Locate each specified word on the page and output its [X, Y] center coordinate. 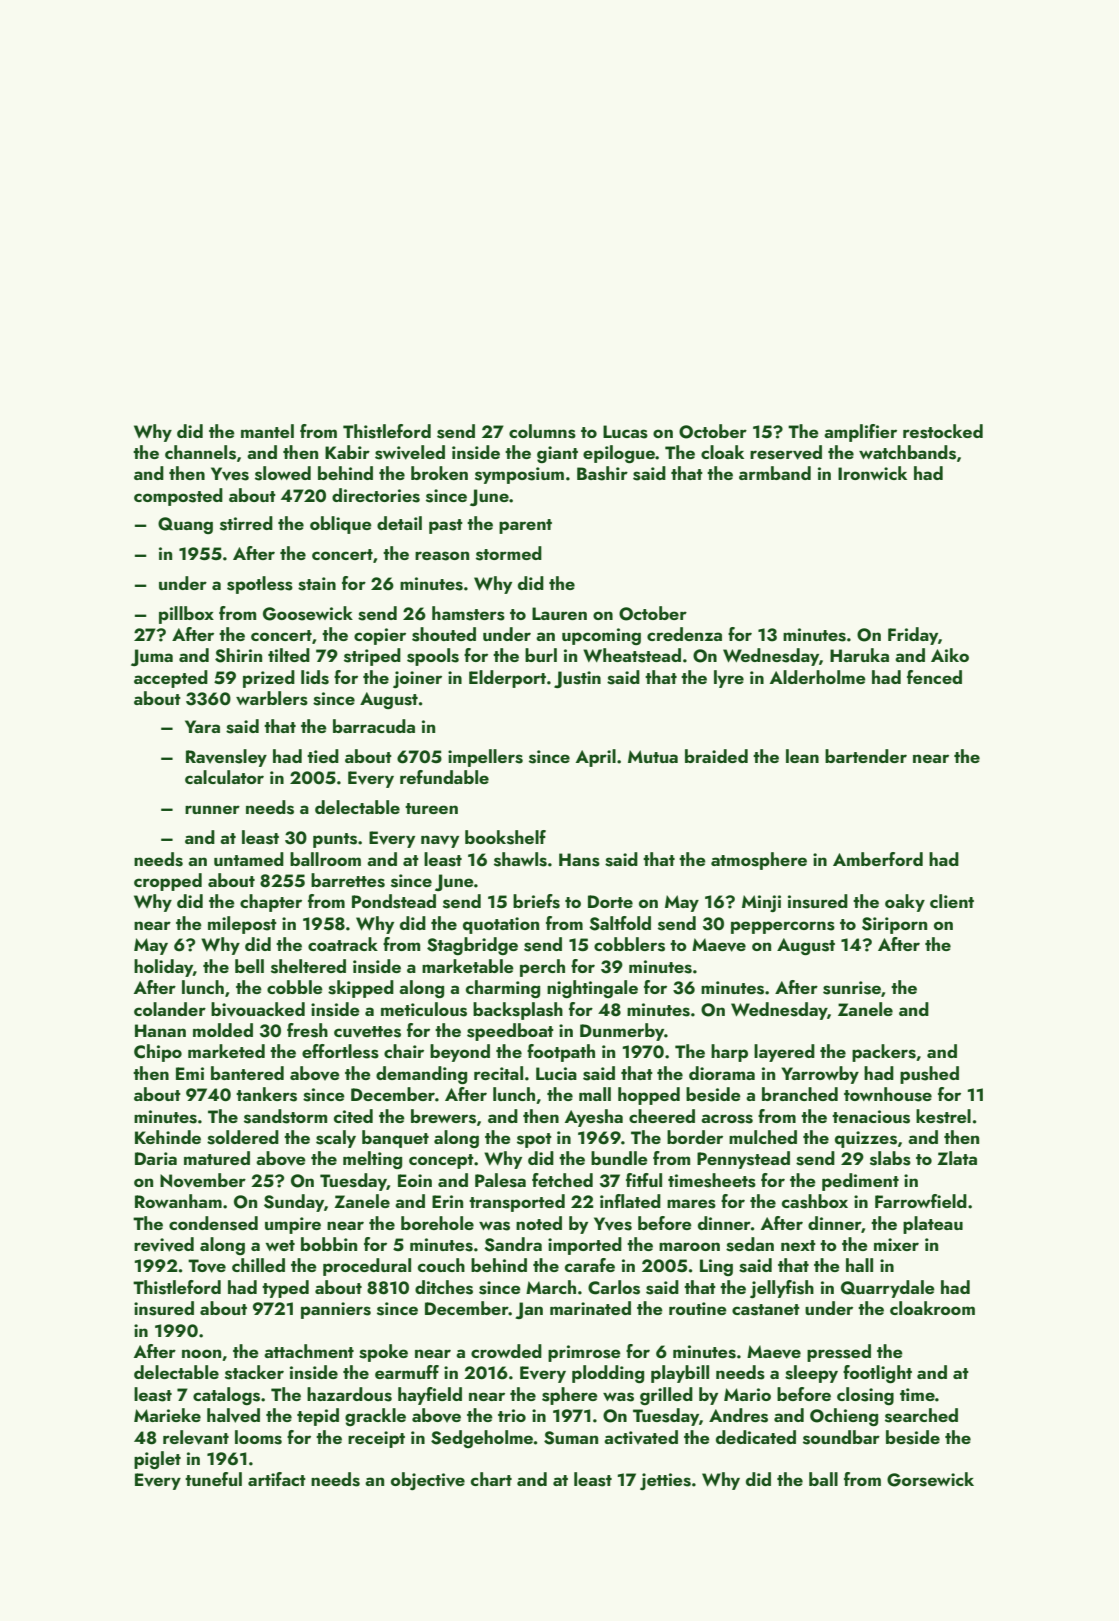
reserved [786, 452]
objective [428, 1481]
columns [542, 431]
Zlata [957, 1158]
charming [503, 989]
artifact [277, 1479]
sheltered [308, 966]
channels [200, 452]
